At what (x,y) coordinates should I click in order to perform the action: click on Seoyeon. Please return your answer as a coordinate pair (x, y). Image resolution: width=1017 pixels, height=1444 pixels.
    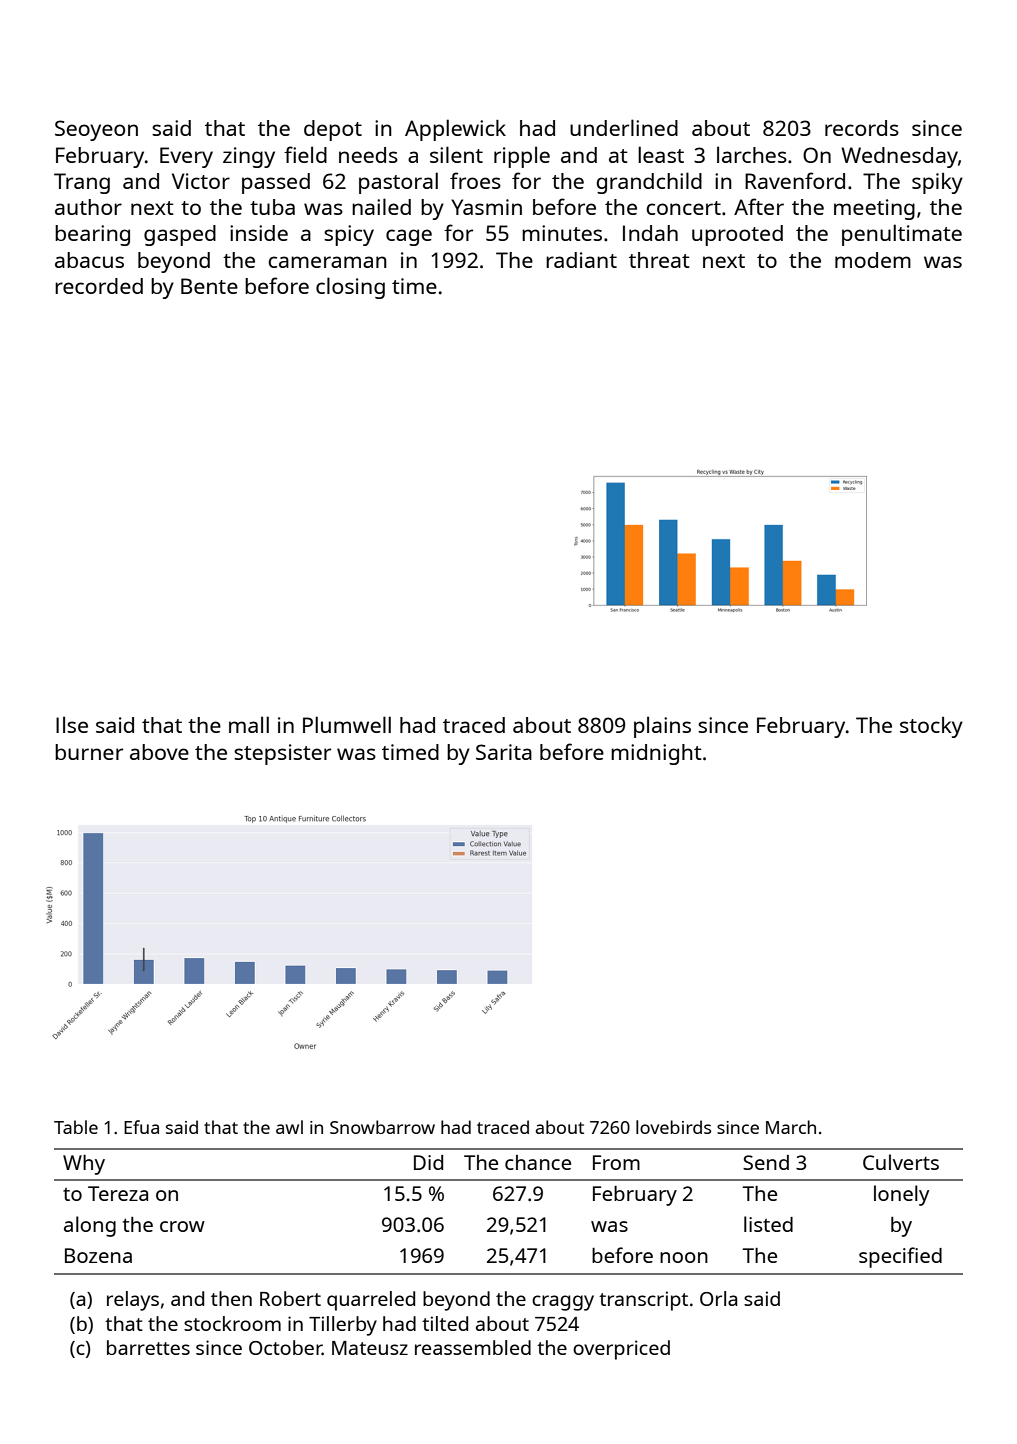
    Looking at the image, I should click on (96, 130).
